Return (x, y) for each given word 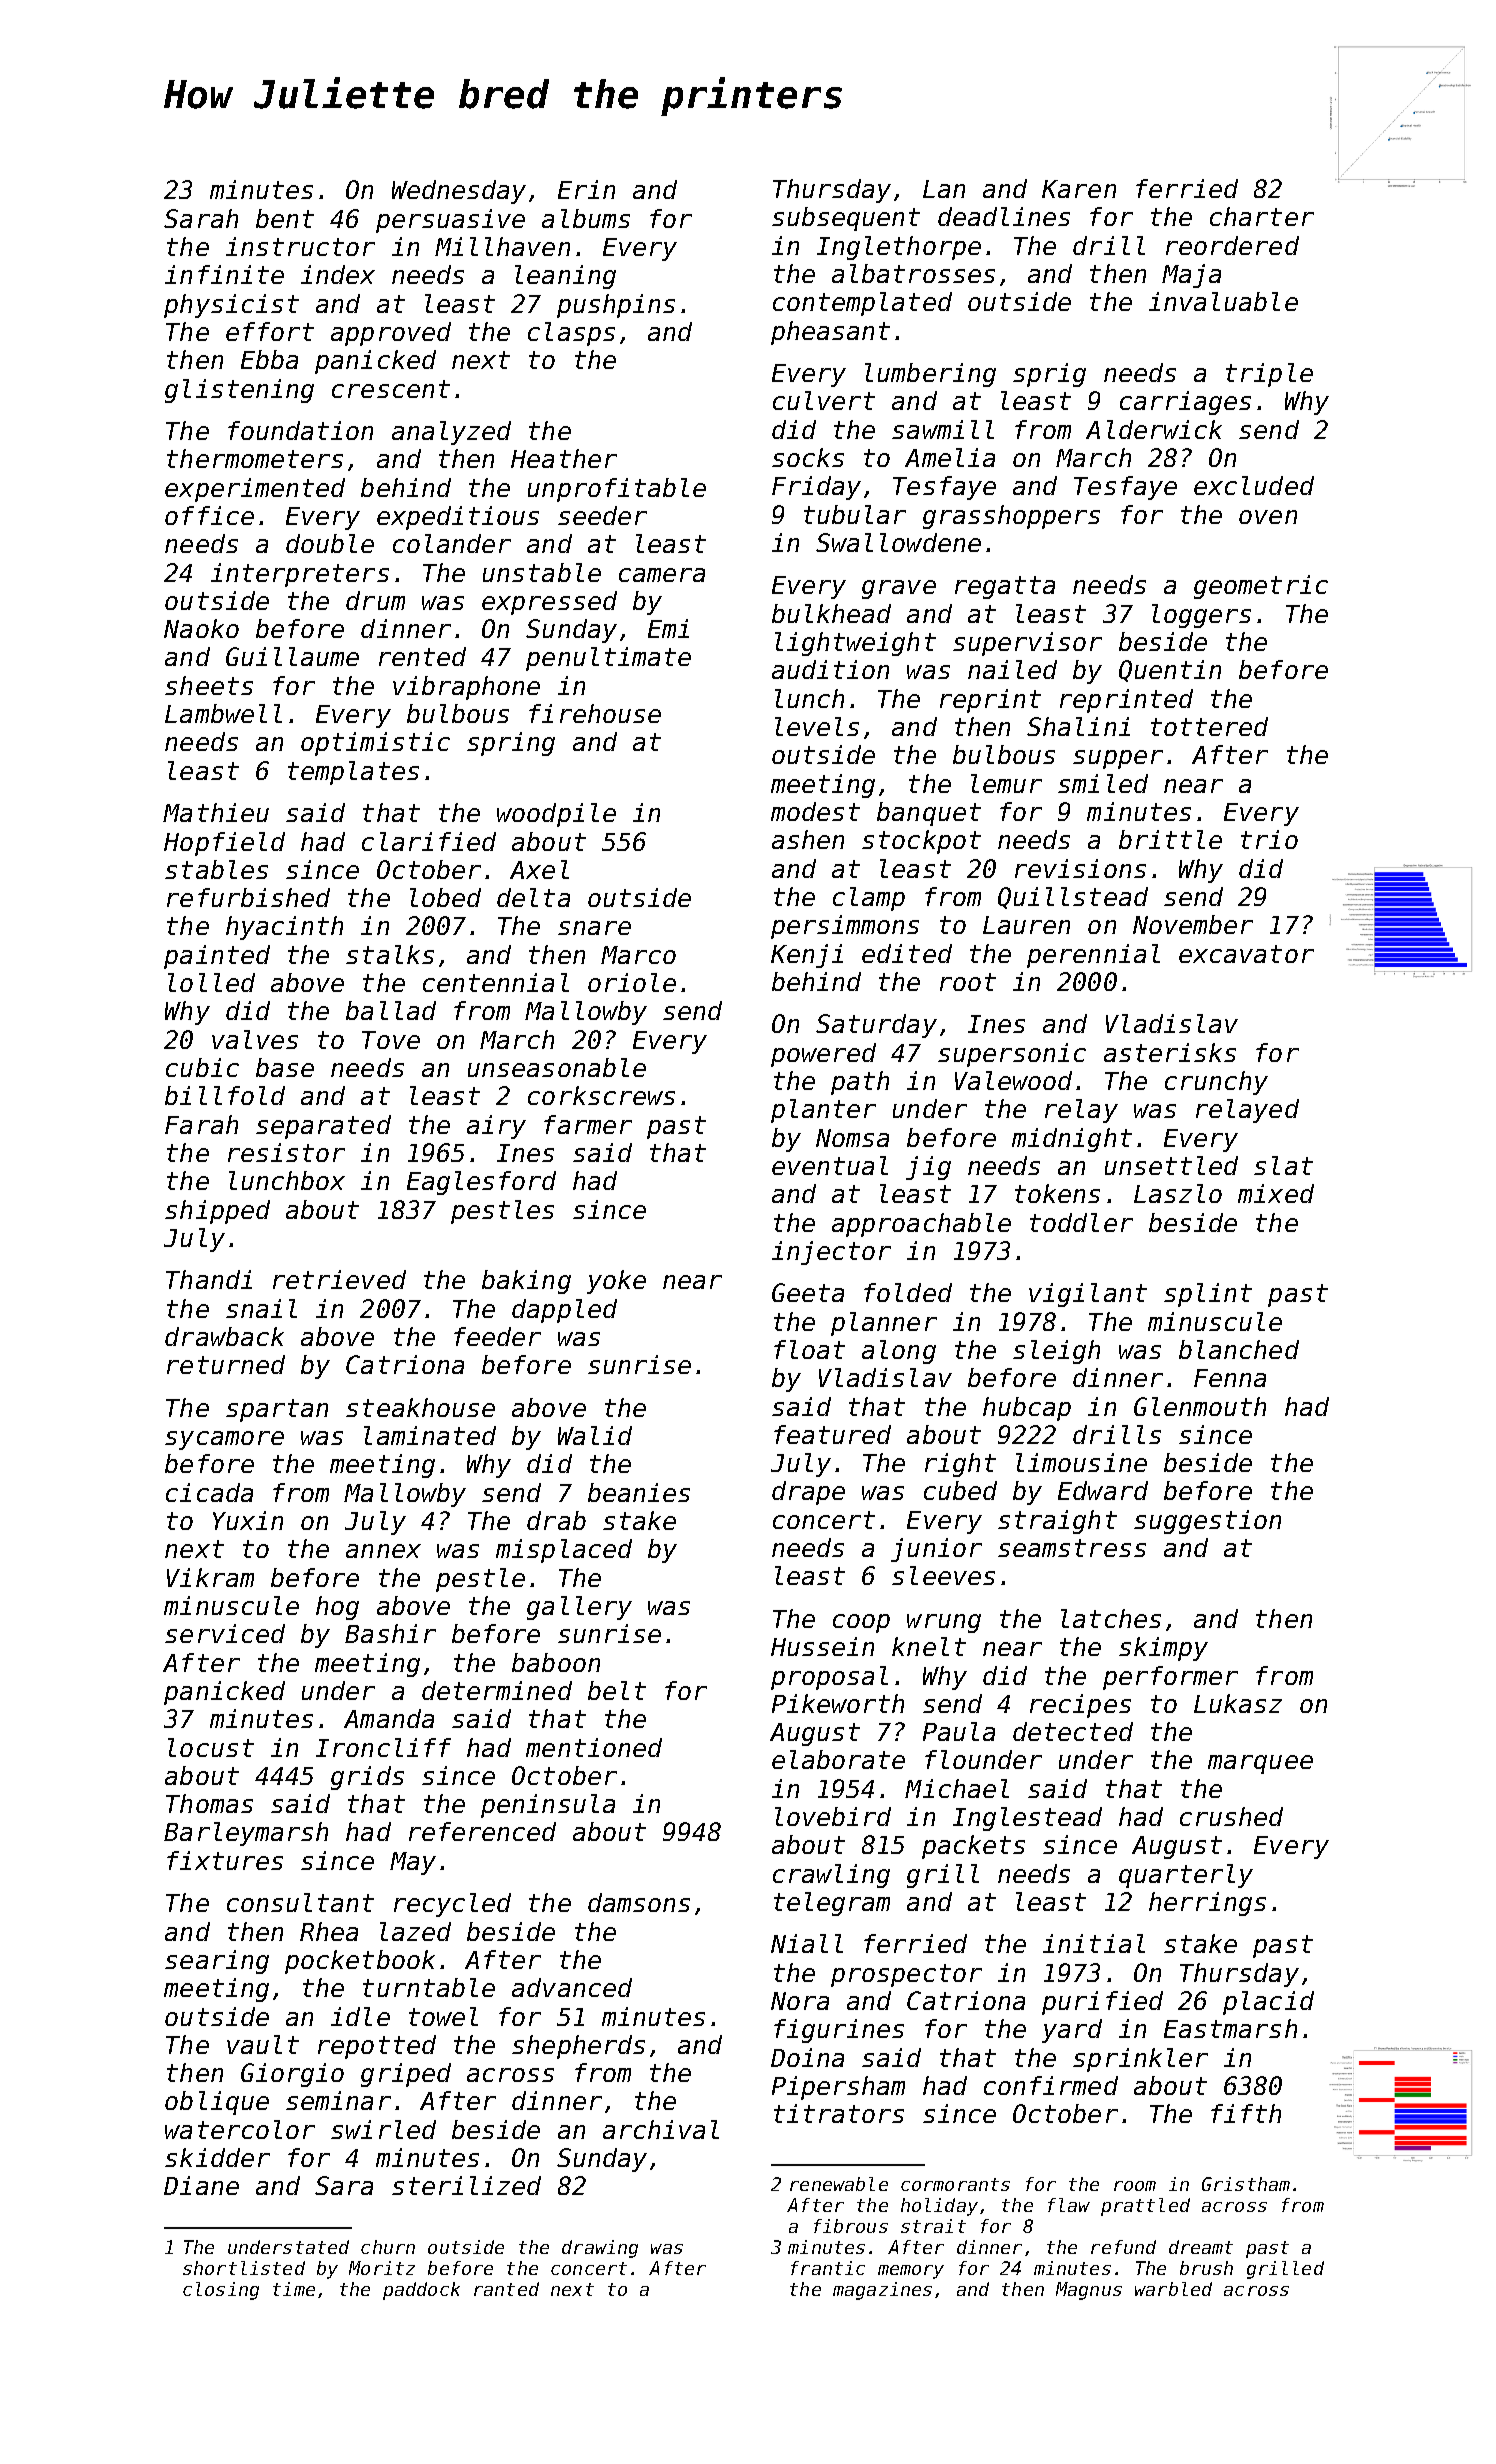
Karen (1079, 189)
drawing (600, 2249)
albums (586, 218)
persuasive (450, 221)
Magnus (1089, 2291)
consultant (300, 1902)
